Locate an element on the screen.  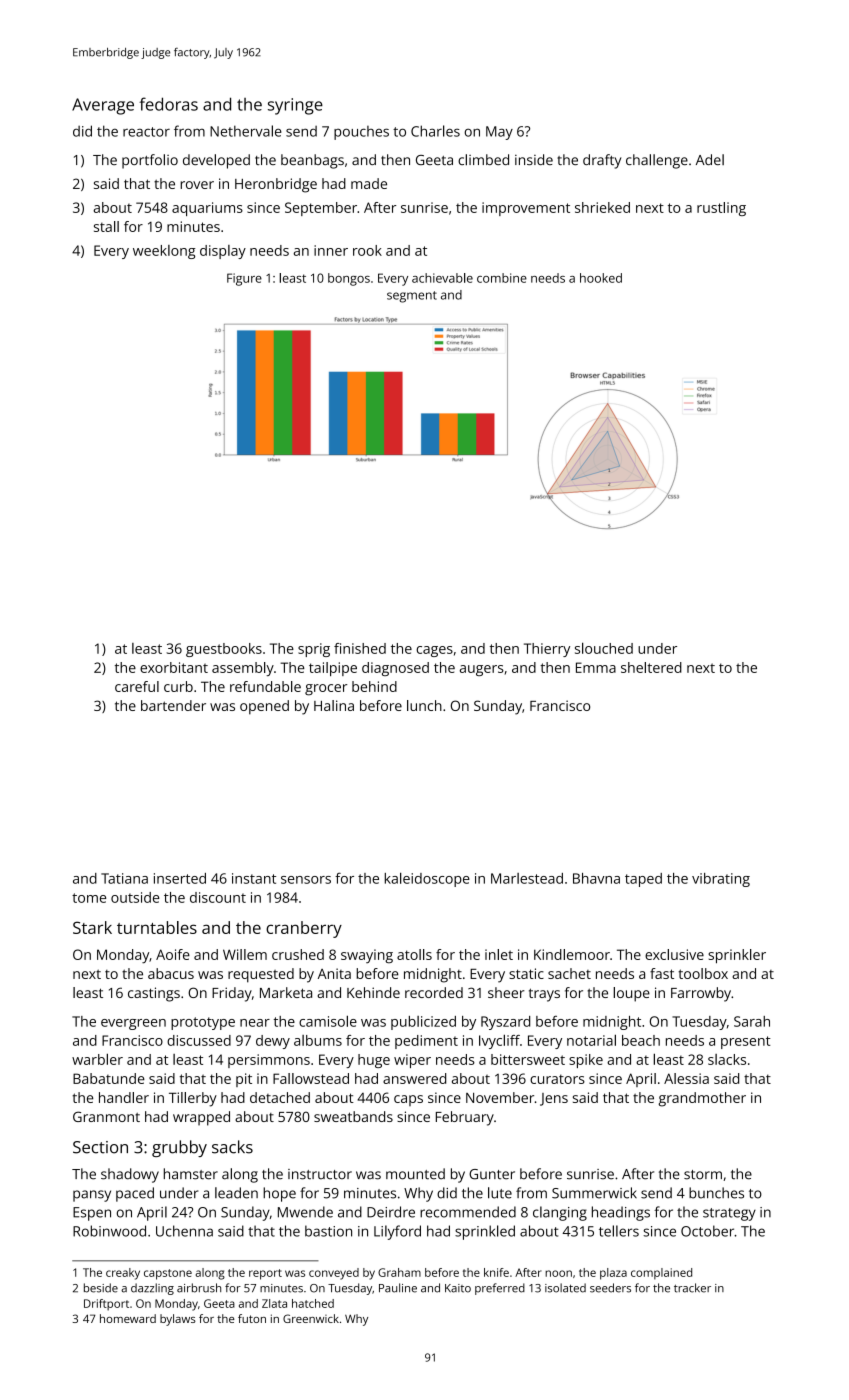
guestbooks is located at coordinates (224, 650).
